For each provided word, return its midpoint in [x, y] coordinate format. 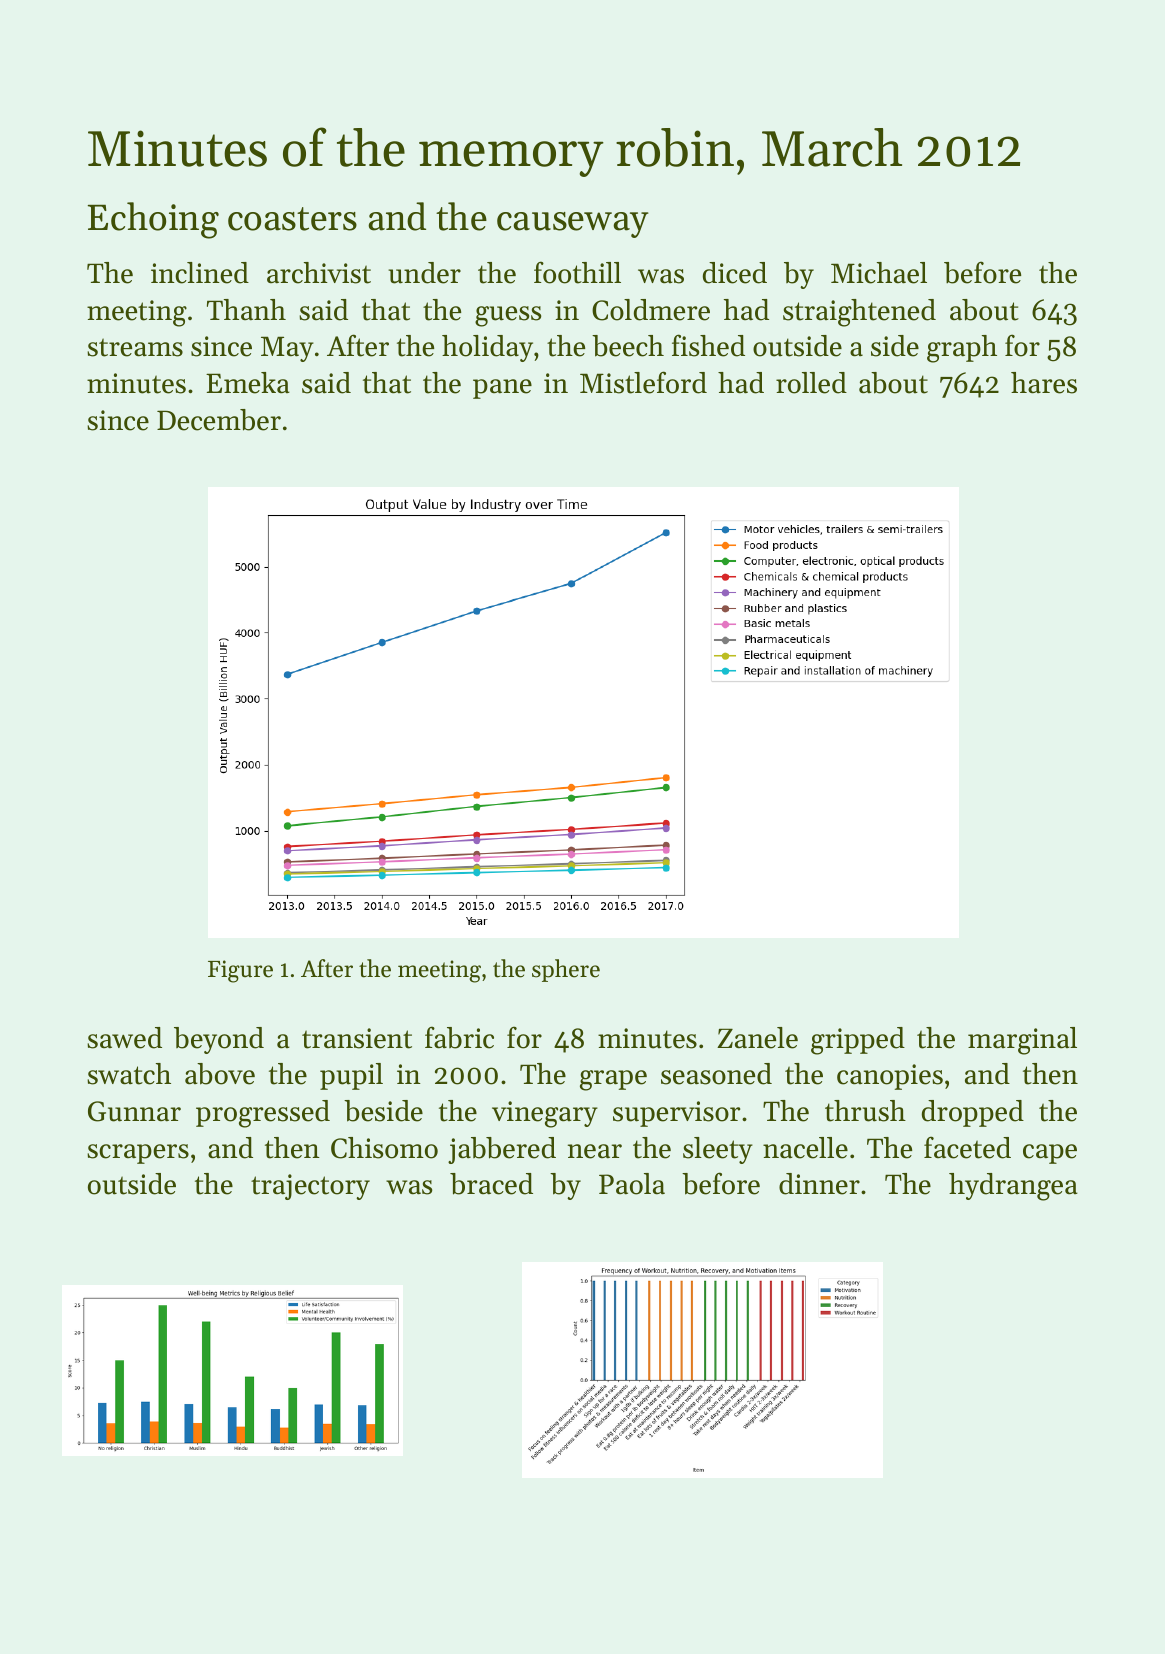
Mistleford [643, 382]
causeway [573, 225]
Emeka [248, 383]
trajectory [310, 1187]
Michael [879, 273]
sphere [566, 970]
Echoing [153, 220]
